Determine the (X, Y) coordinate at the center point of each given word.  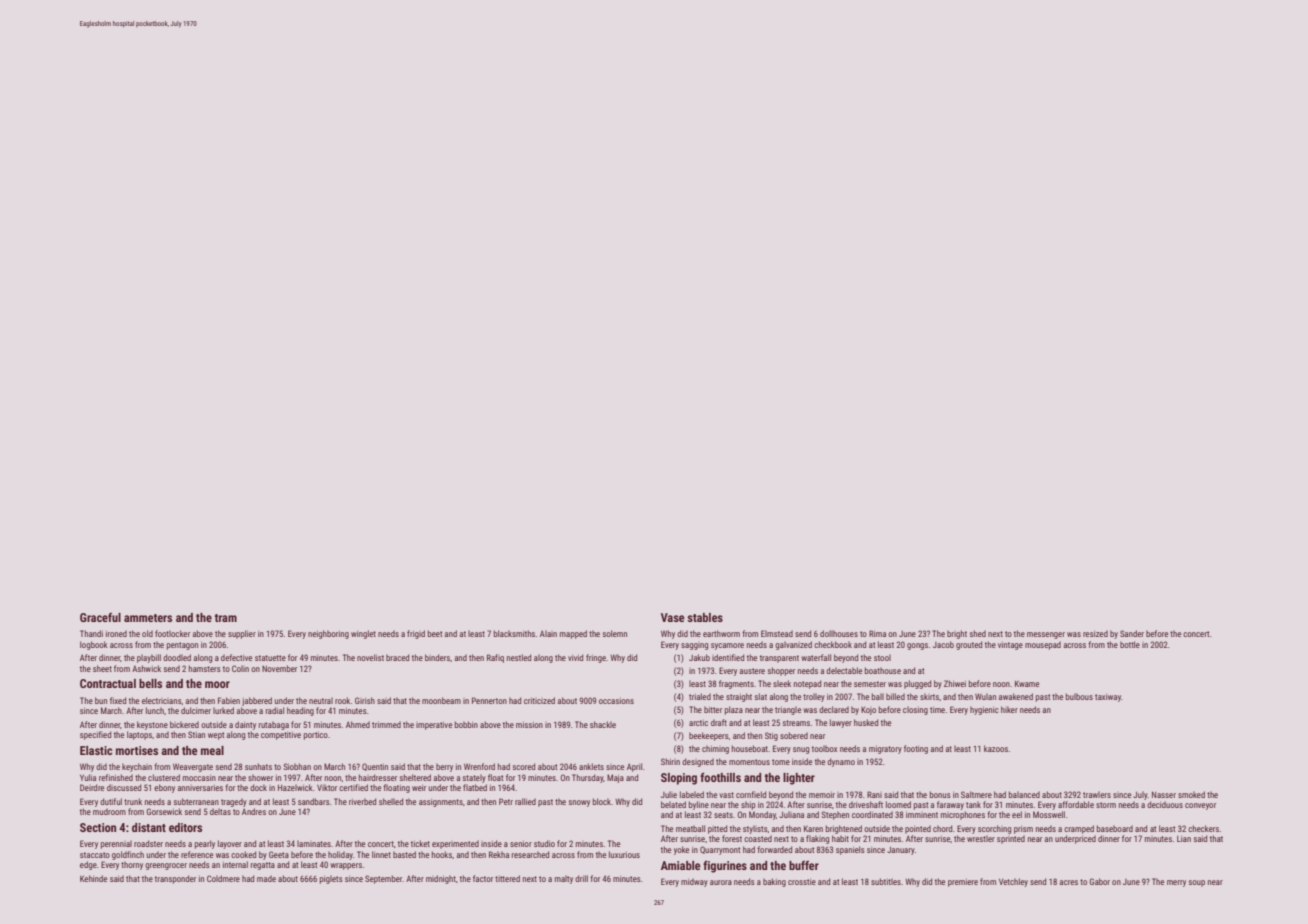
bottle (1130, 644)
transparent (779, 659)
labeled (692, 794)
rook (342, 700)
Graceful (100, 617)
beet (435, 633)
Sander (1132, 633)
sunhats (258, 766)
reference (197, 854)
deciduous (1165, 804)
